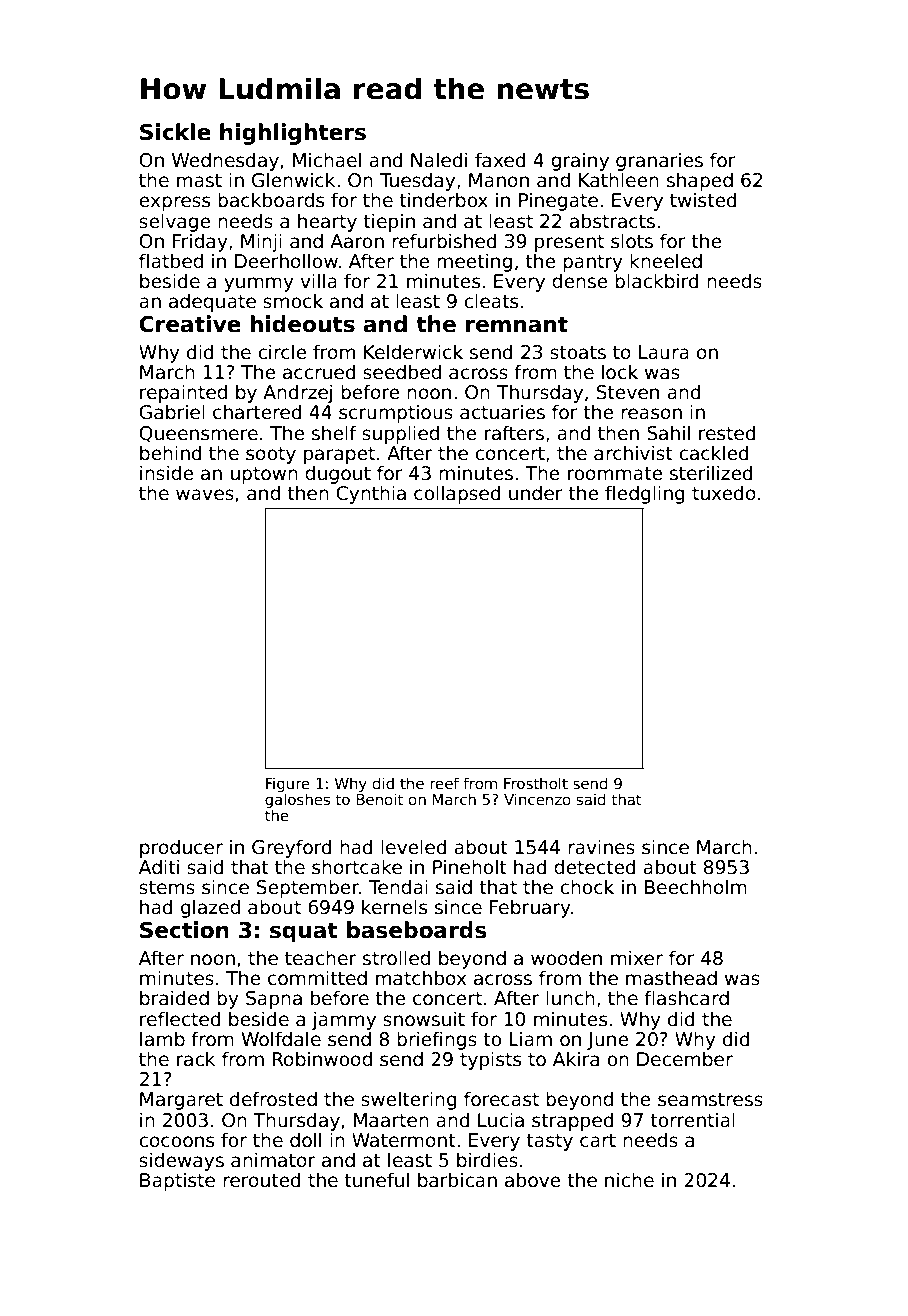  Describe the element at coordinates (205, 495) in the page. I see `waves` at that location.
